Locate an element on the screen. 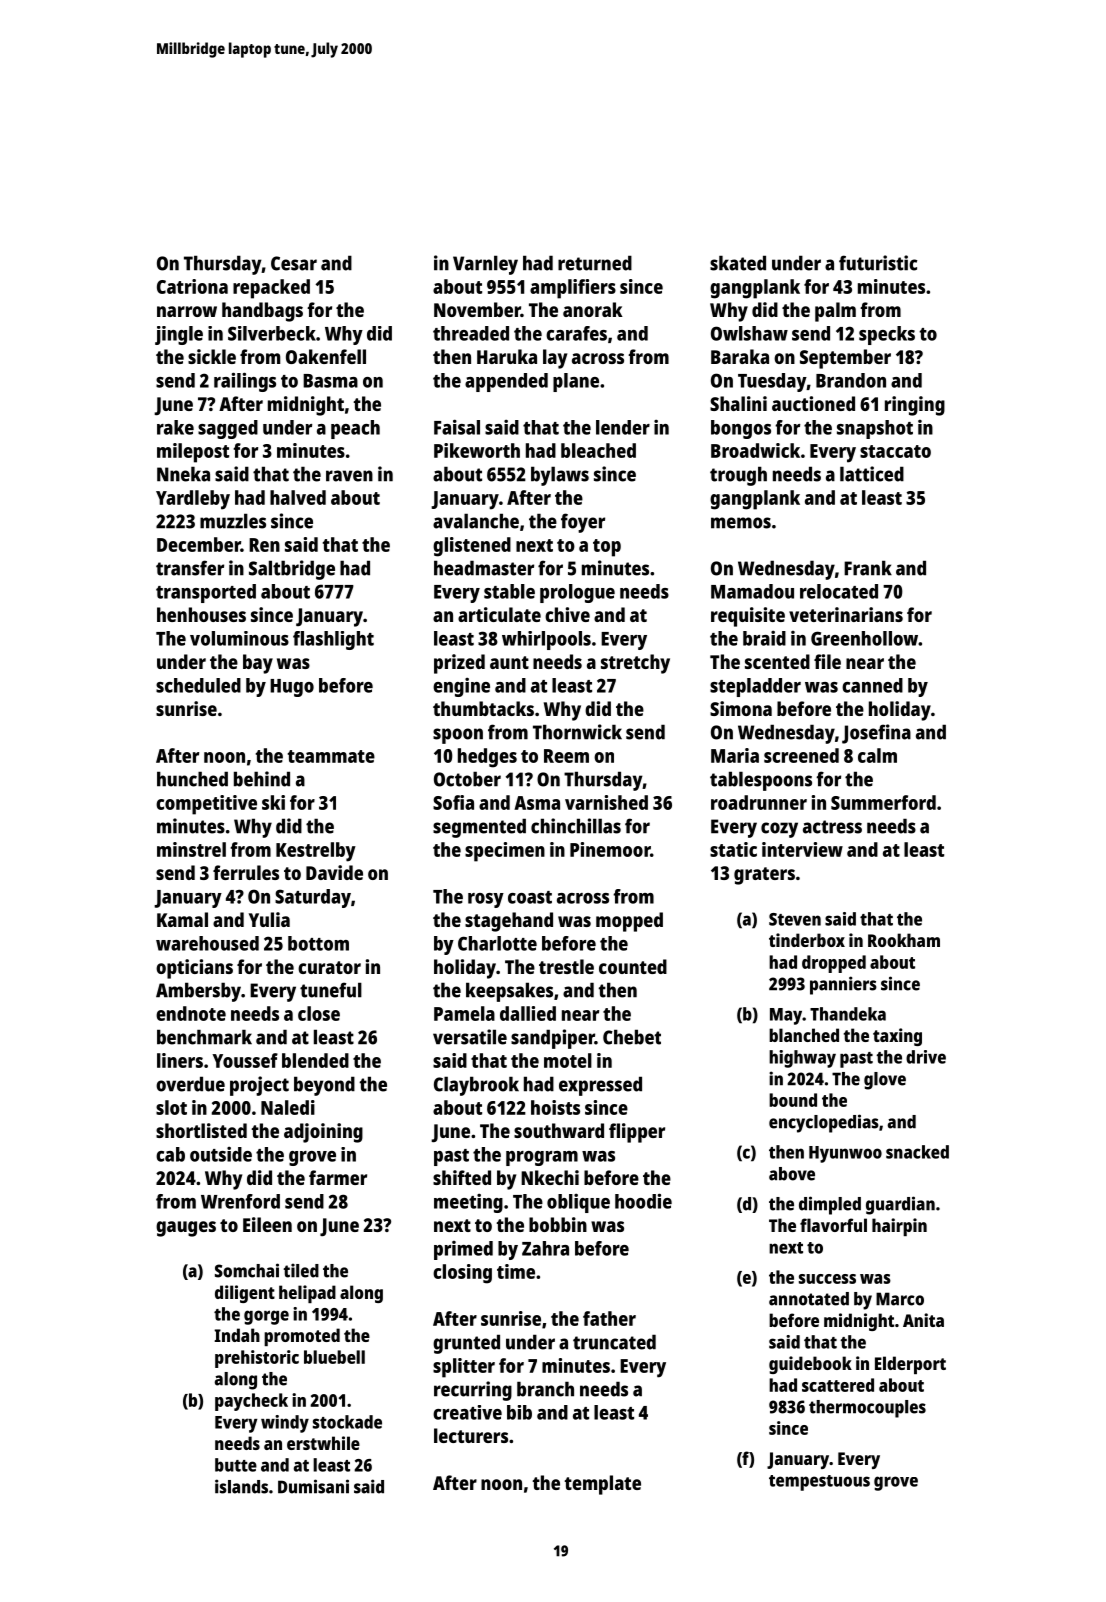  auctioned is located at coordinates (813, 403).
